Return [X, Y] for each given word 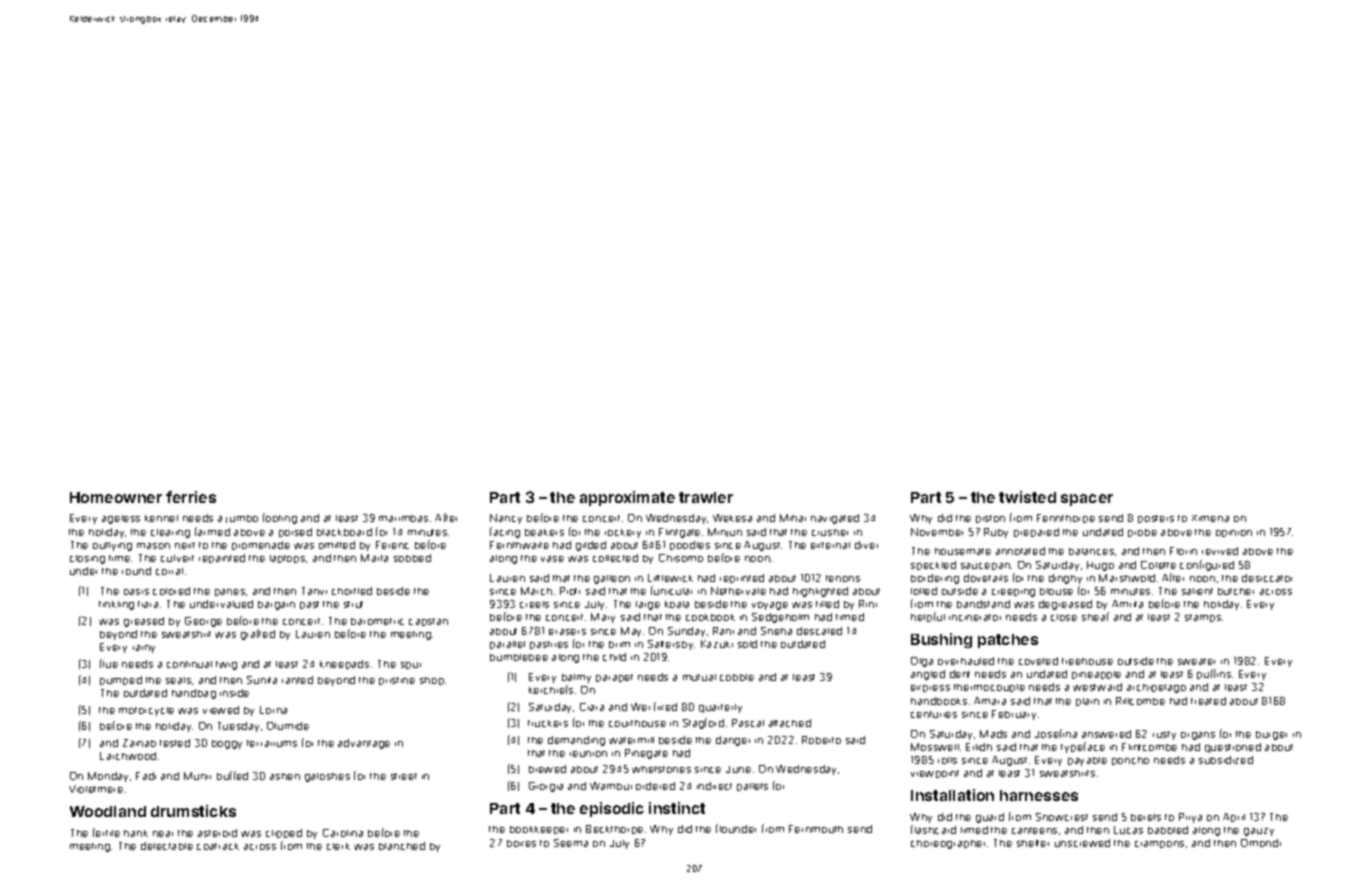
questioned [1233, 748]
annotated [1020, 551]
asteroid [217, 833]
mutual [699, 677]
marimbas [403, 518]
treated [1208, 701]
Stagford [703, 723]
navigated [835, 519]
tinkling [116, 605]
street [404, 776]
